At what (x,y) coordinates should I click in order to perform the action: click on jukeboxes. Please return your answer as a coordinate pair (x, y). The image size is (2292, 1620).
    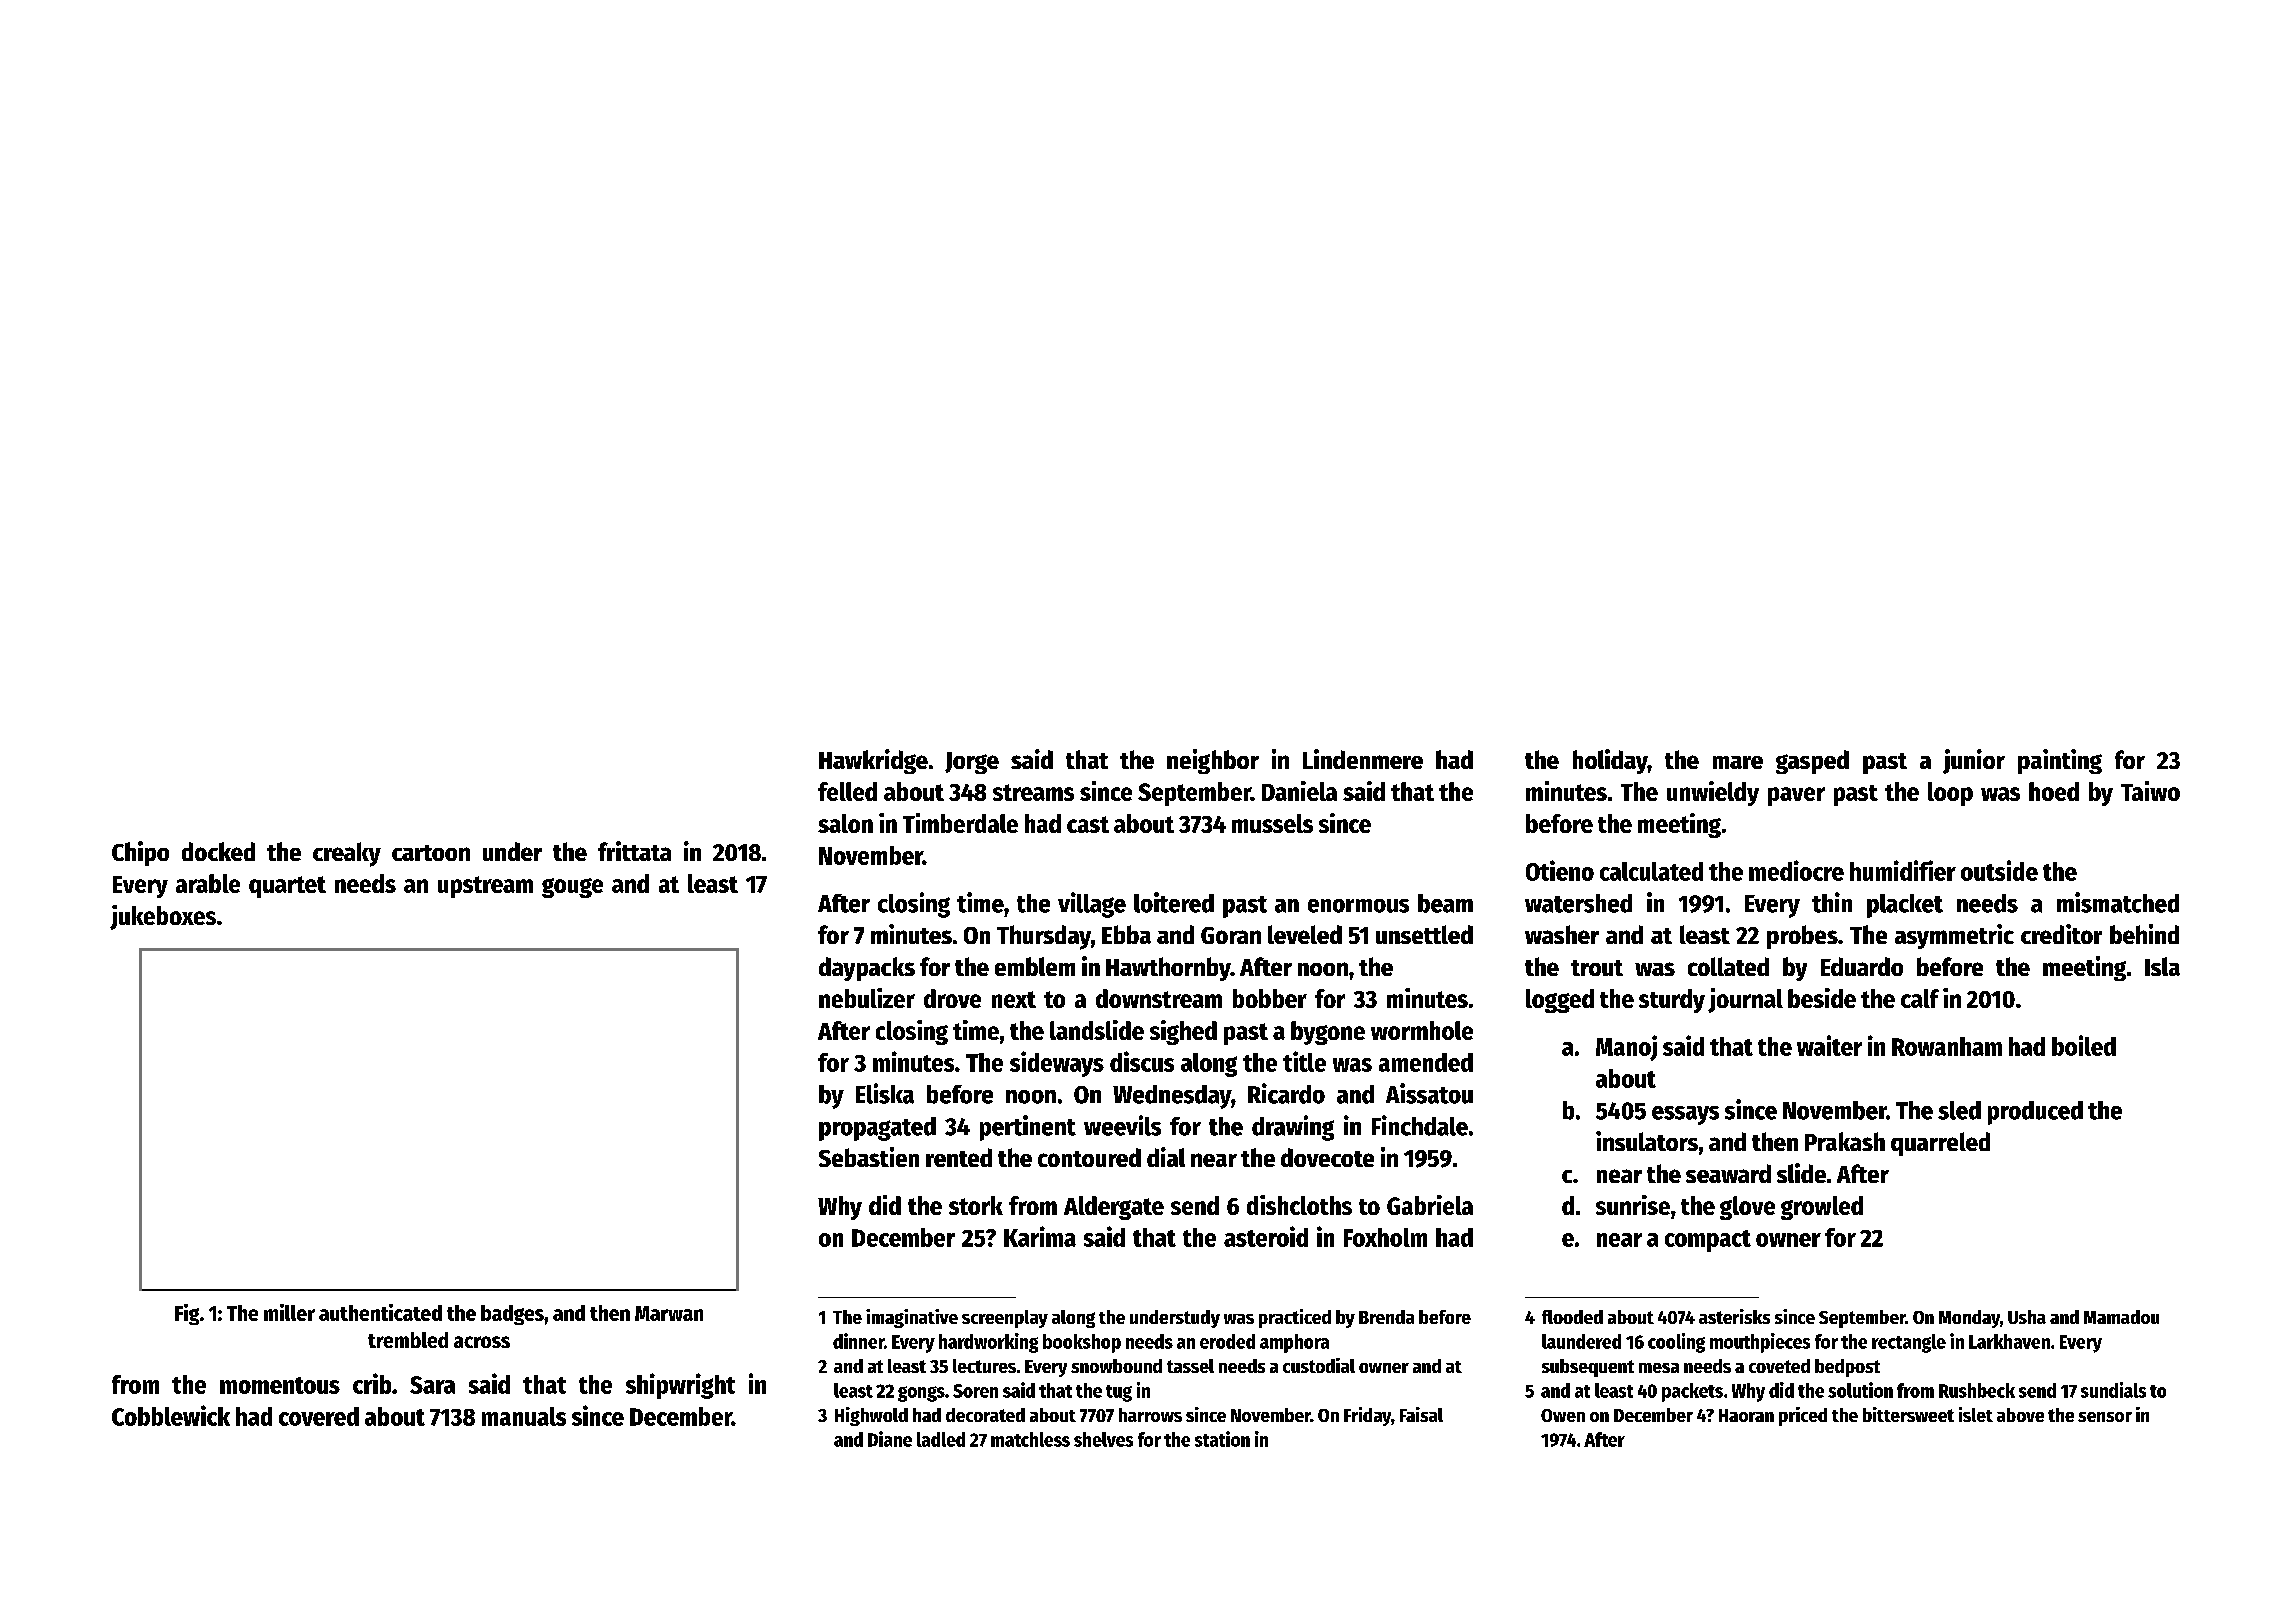
    Looking at the image, I should click on (163, 917).
